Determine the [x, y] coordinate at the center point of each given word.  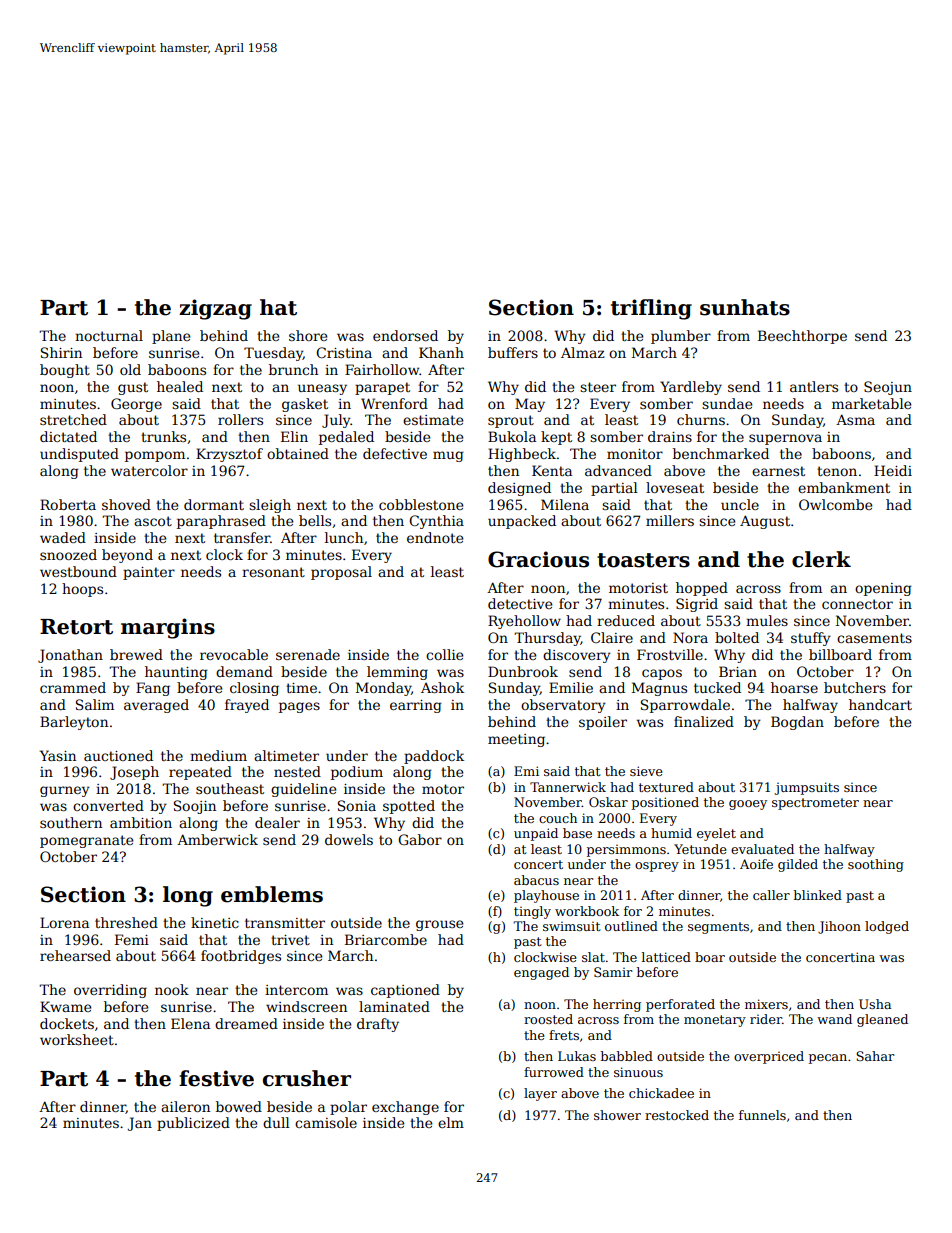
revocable [234, 654]
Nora [690, 637]
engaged [541, 973]
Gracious [538, 559]
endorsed [405, 335]
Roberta [68, 504]
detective [520, 603]
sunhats [745, 307]
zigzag [215, 309]
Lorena [64, 922]
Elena [190, 1023]
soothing [876, 865]
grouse [439, 925]
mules [767, 620]
